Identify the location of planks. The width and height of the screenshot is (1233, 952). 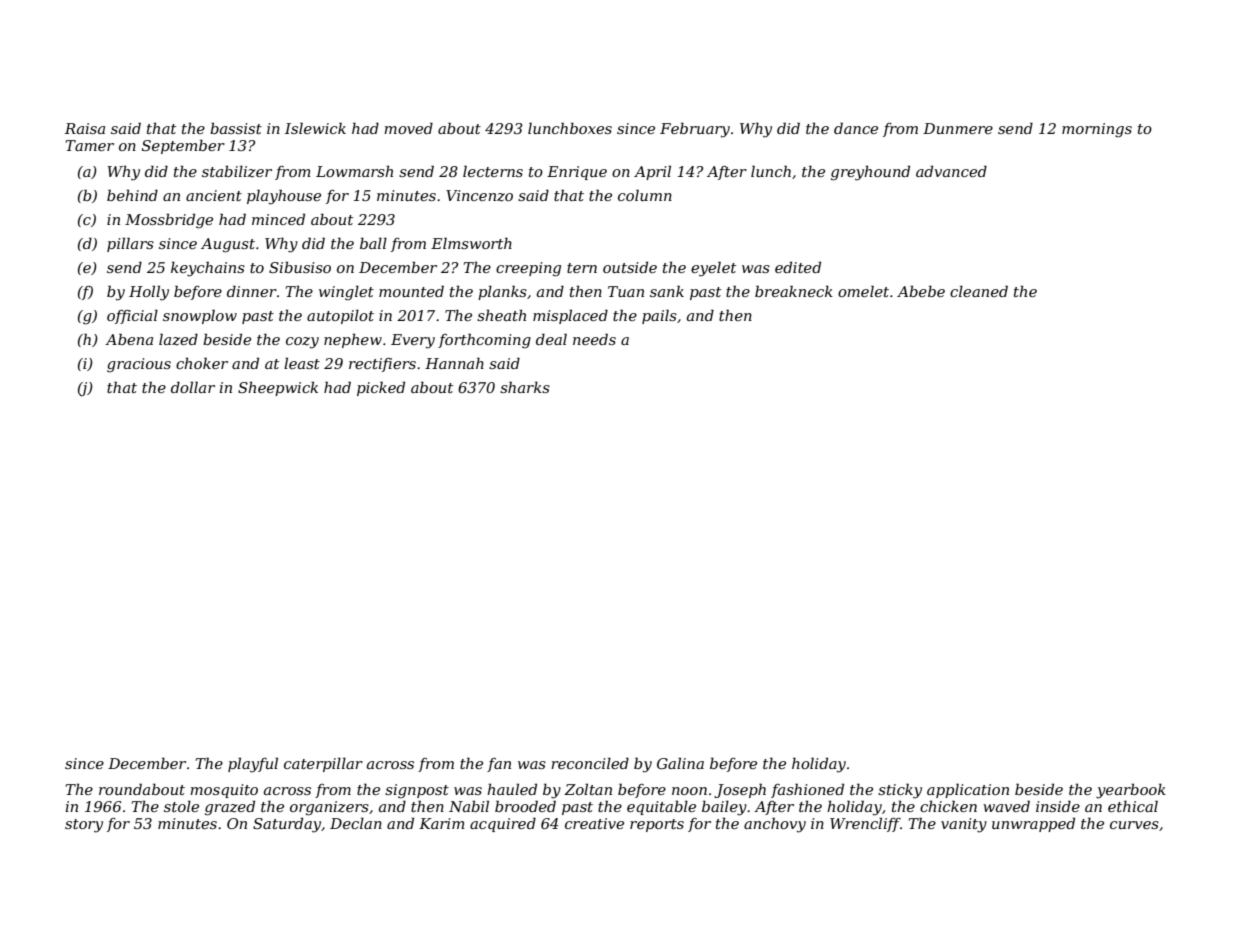
(502, 292).
